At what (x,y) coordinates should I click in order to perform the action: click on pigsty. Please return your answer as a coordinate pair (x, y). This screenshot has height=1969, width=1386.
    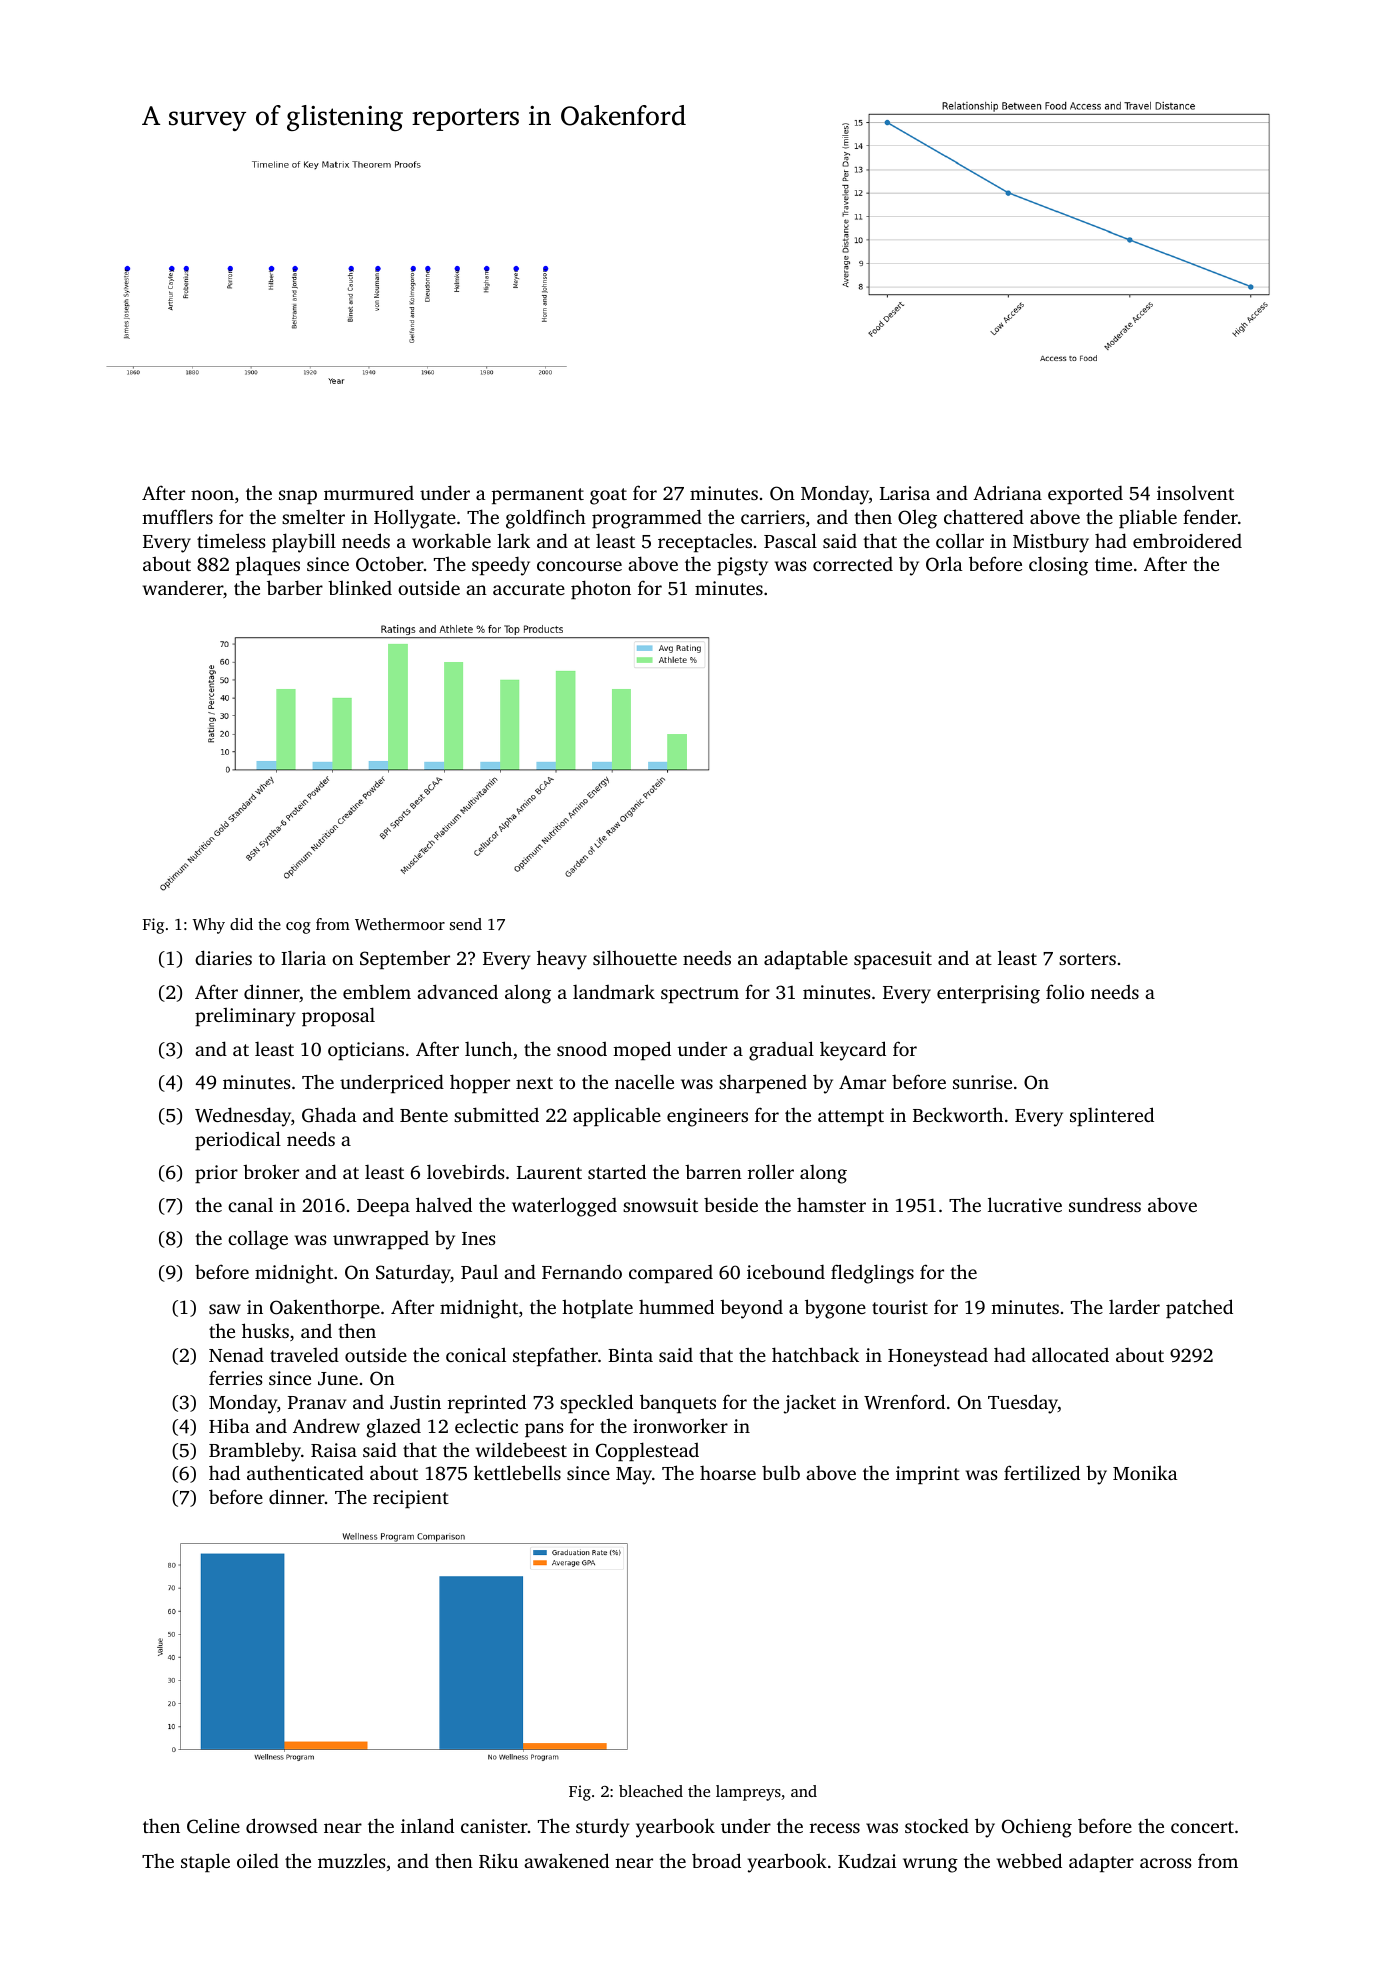
    Looking at the image, I should click on (742, 566).
